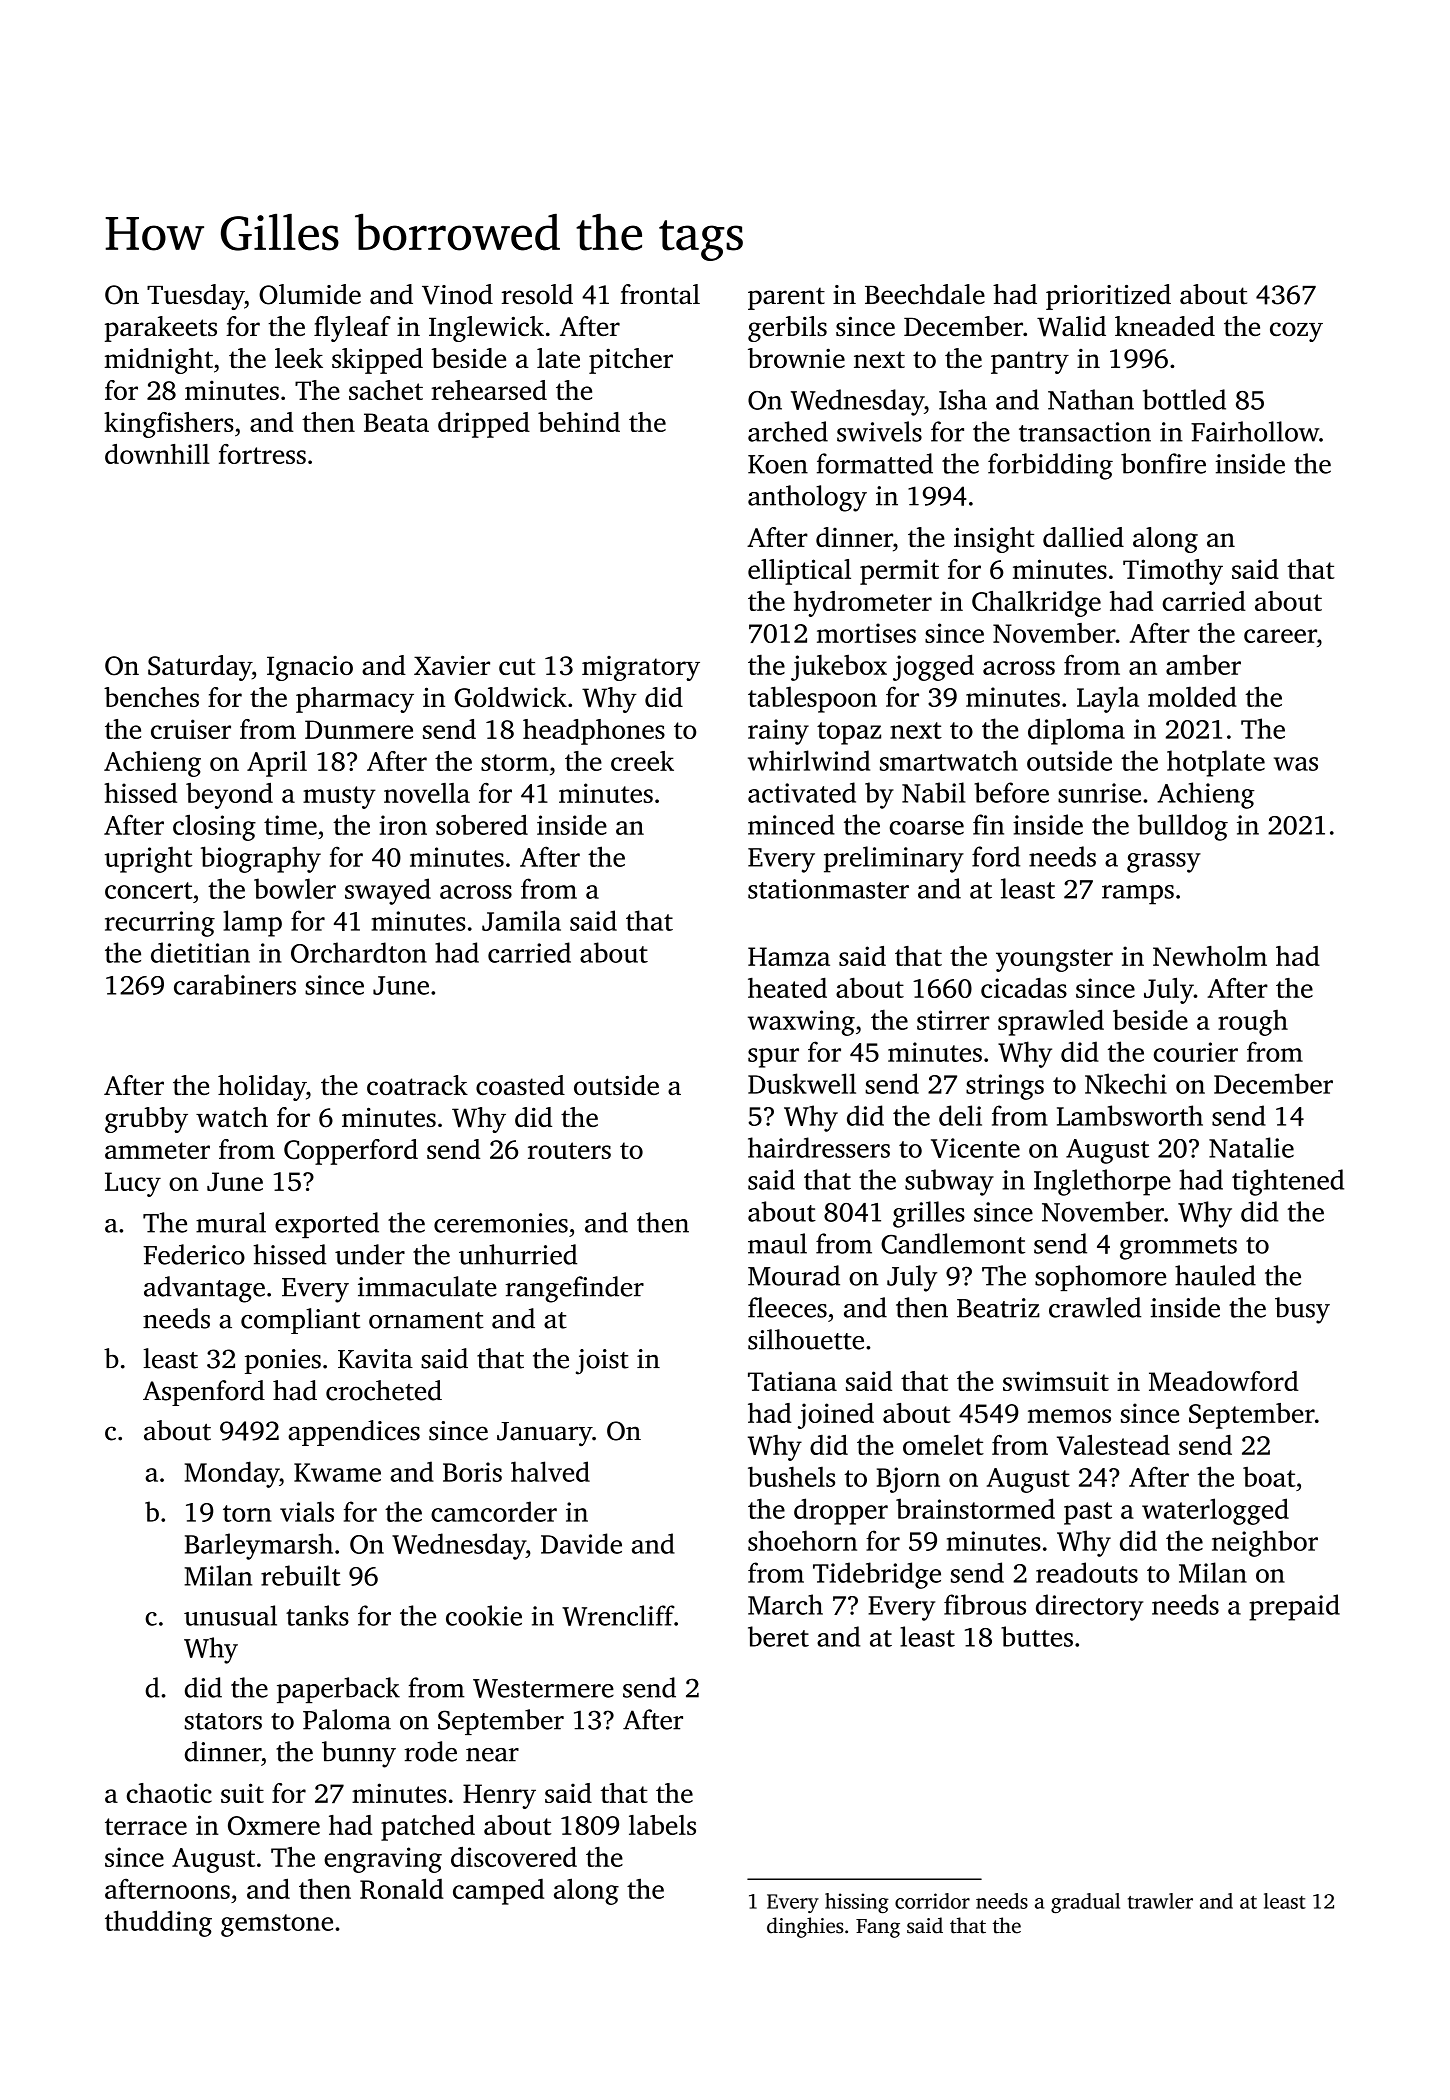 This screenshot has height=2100, width=1450. I want to click on frontal, so click(660, 294).
